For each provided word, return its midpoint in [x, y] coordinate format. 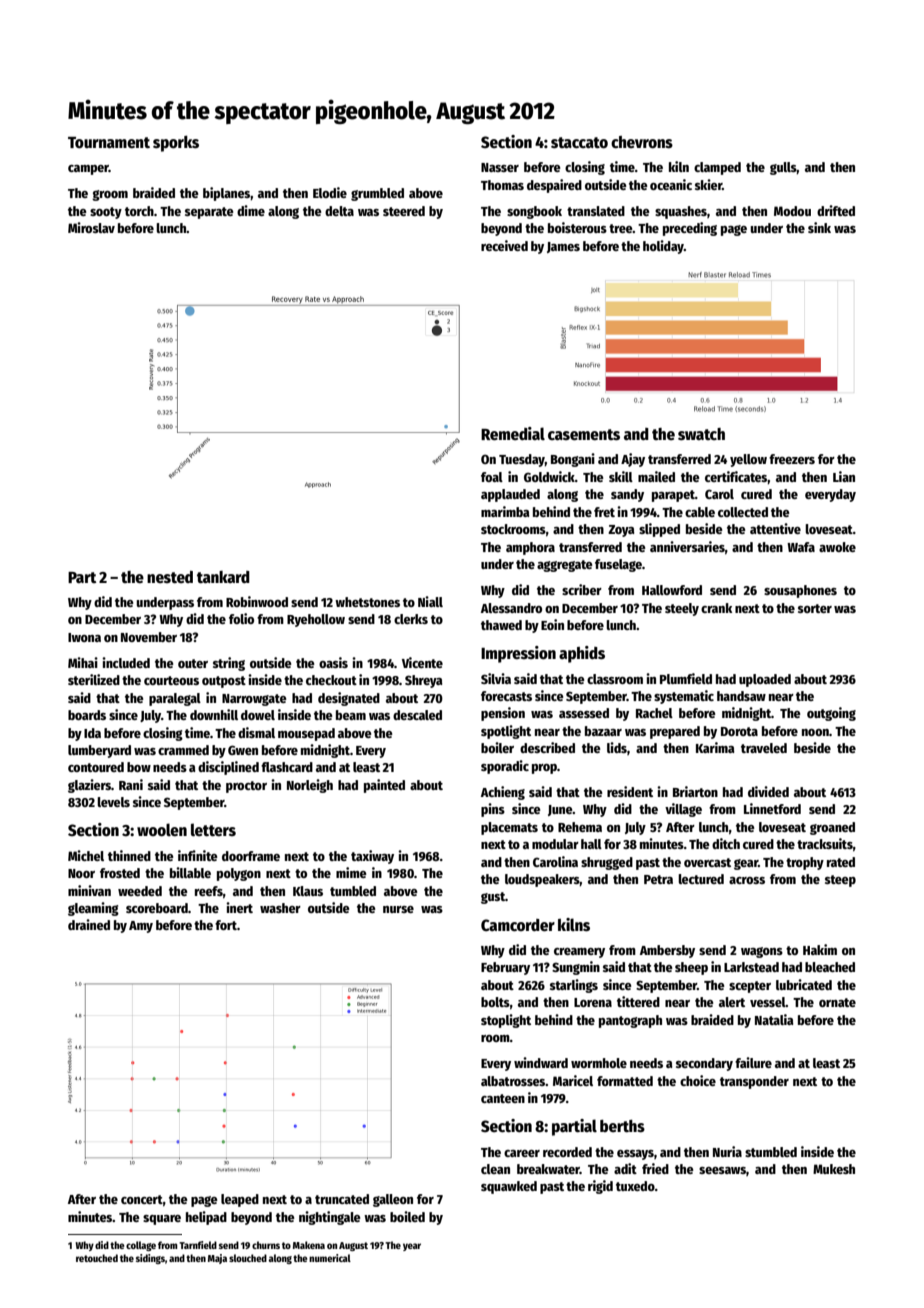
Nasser [500, 167]
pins [493, 810]
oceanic [671, 184]
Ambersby [667, 951]
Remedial [513, 434]
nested [170, 577]
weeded [140, 891]
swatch [701, 434]
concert [142, 1199]
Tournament [109, 142]
